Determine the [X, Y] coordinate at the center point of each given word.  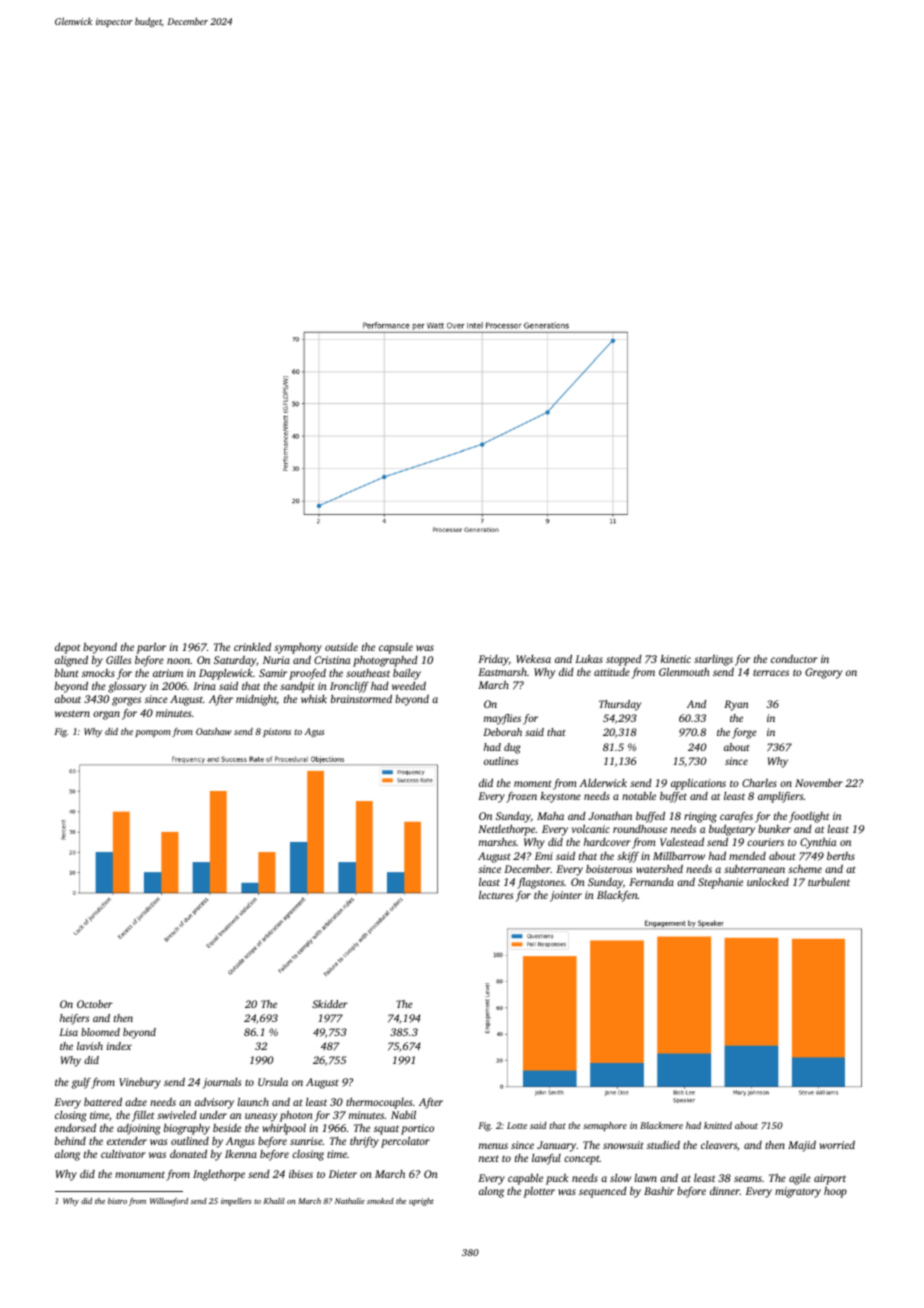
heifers [74, 1019]
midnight [256, 700]
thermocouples [379, 1103]
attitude [612, 671]
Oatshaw [214, 731]
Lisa [68, 1032]
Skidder [330, 1004]
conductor [794, 658]
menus [493, 1146]
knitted [718, 1125]
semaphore [605, 1126]
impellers [236, 1202]
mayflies [502, 719]
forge [744, 733]
